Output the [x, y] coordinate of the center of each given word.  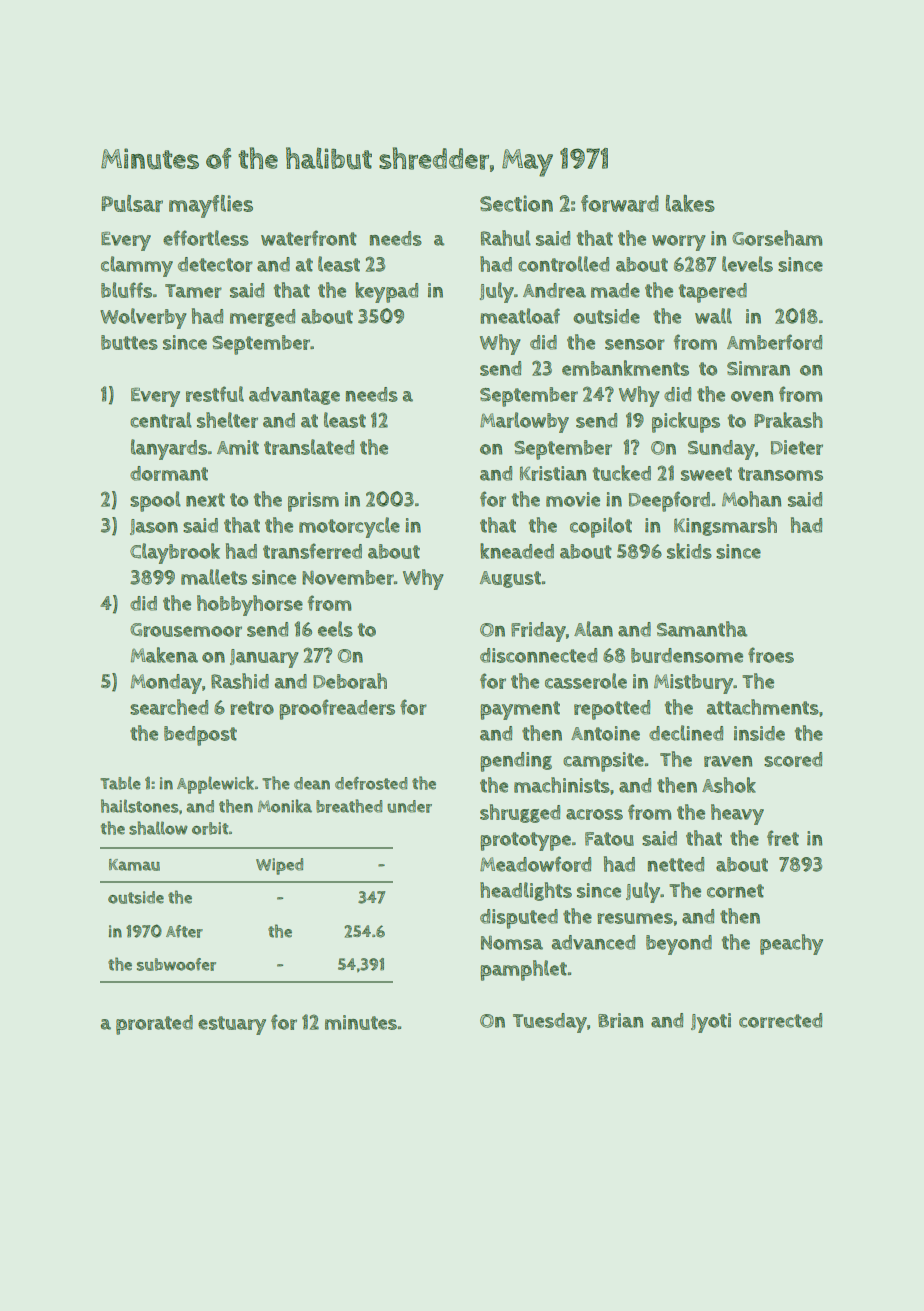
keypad [386, 292]
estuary [232, 1025]
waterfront [309, 238]
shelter [227, 420]
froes [771, 655]
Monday [166, 684]
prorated [154, 1025]
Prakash [788, 420]
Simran [758, 368]
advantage [294, 396]
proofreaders [337, 709]
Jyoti [711, 1023]
